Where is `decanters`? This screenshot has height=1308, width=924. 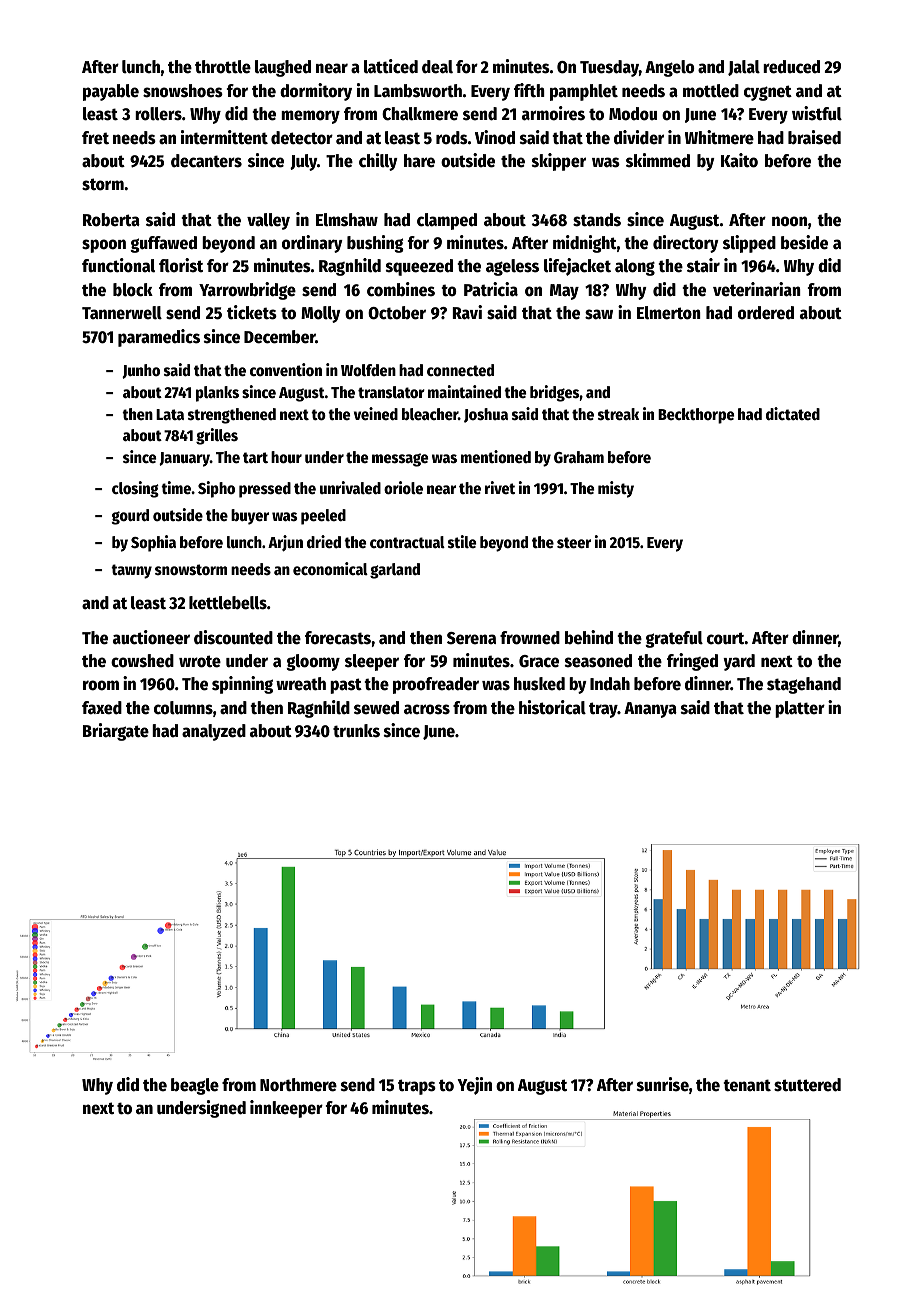
decanters is located at coordinates (206, 161).
